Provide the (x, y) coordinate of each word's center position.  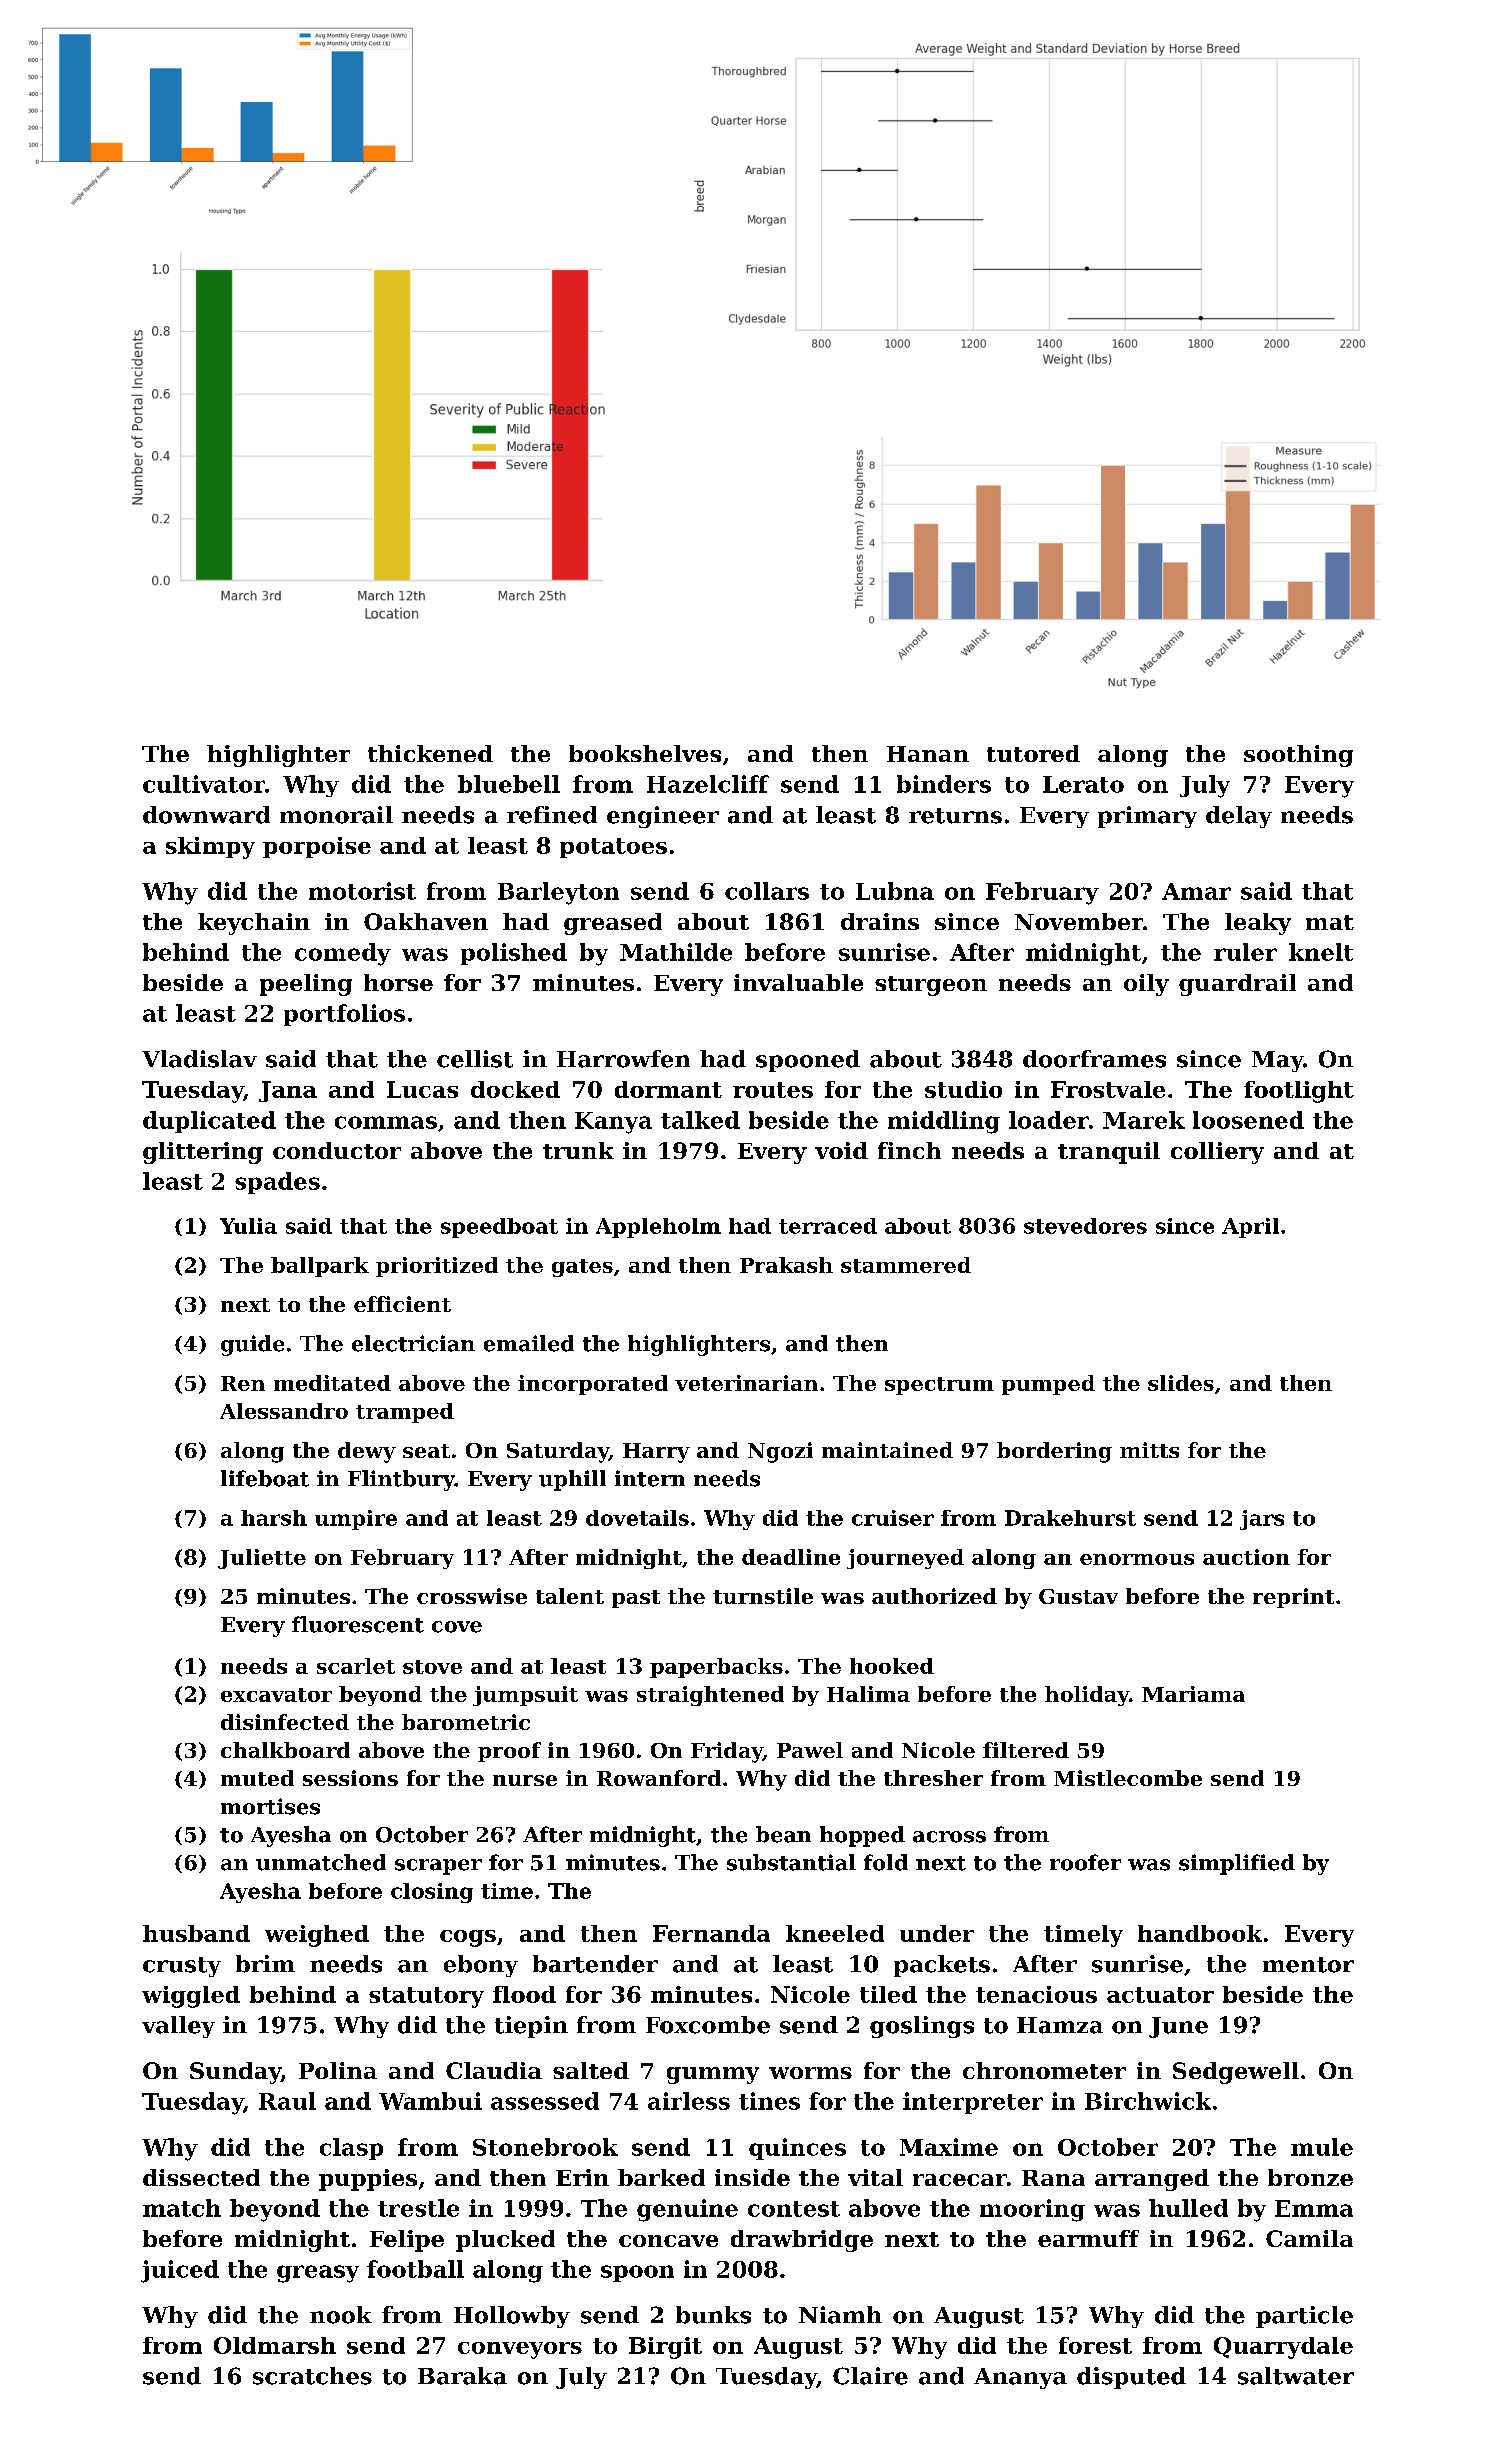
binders (944, 784)
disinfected (285, 1722)
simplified (1237, 1864)
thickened (430, 753)
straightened (710, 1696)
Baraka (462, 2376)
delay (1239, 817)
